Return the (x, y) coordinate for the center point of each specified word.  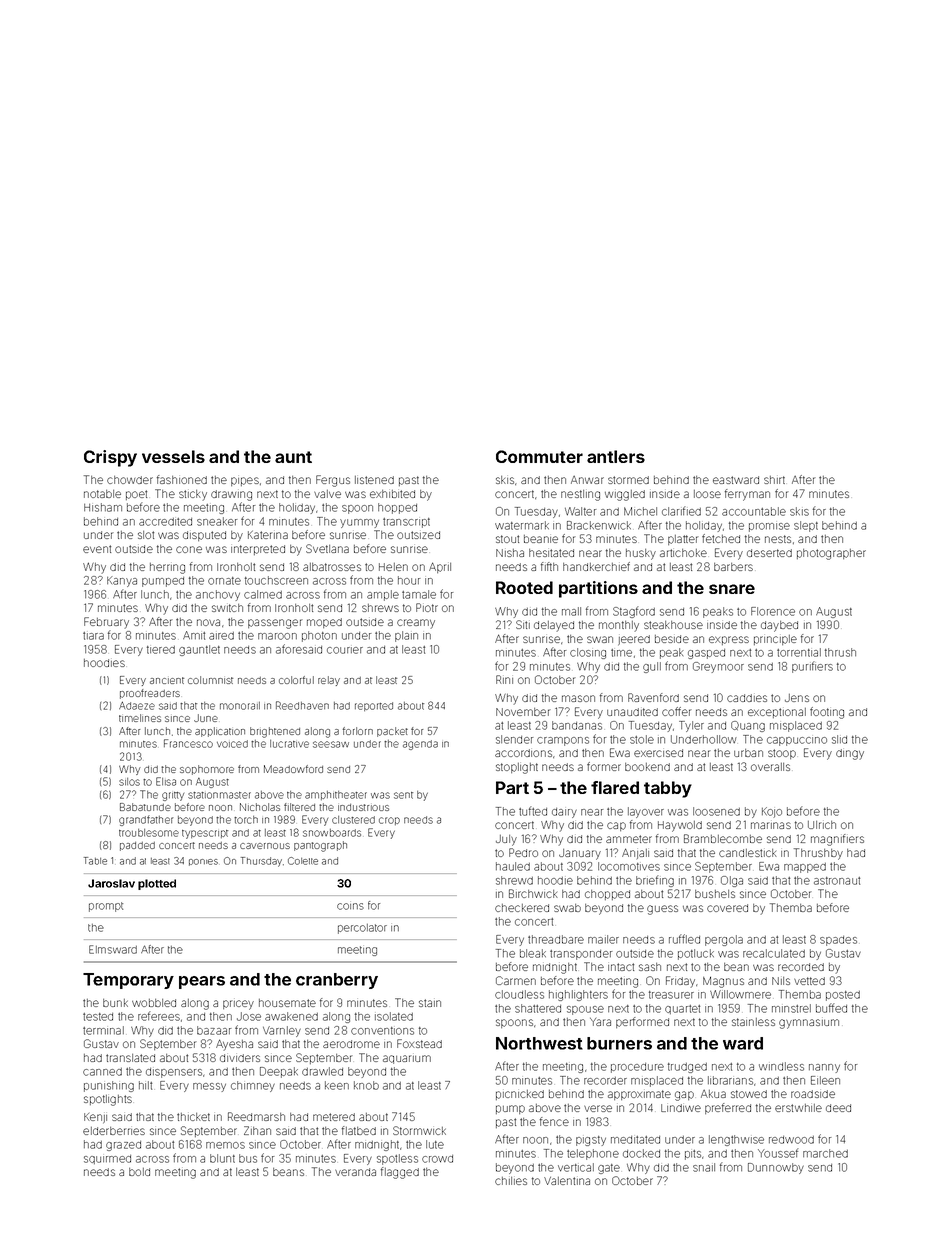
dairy (564, 813)
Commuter (539, 456)
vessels (173, 456)
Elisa (166, 781)
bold (139, 1172)
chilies (511, 1181)
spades (838, 941)
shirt (774, 480)
